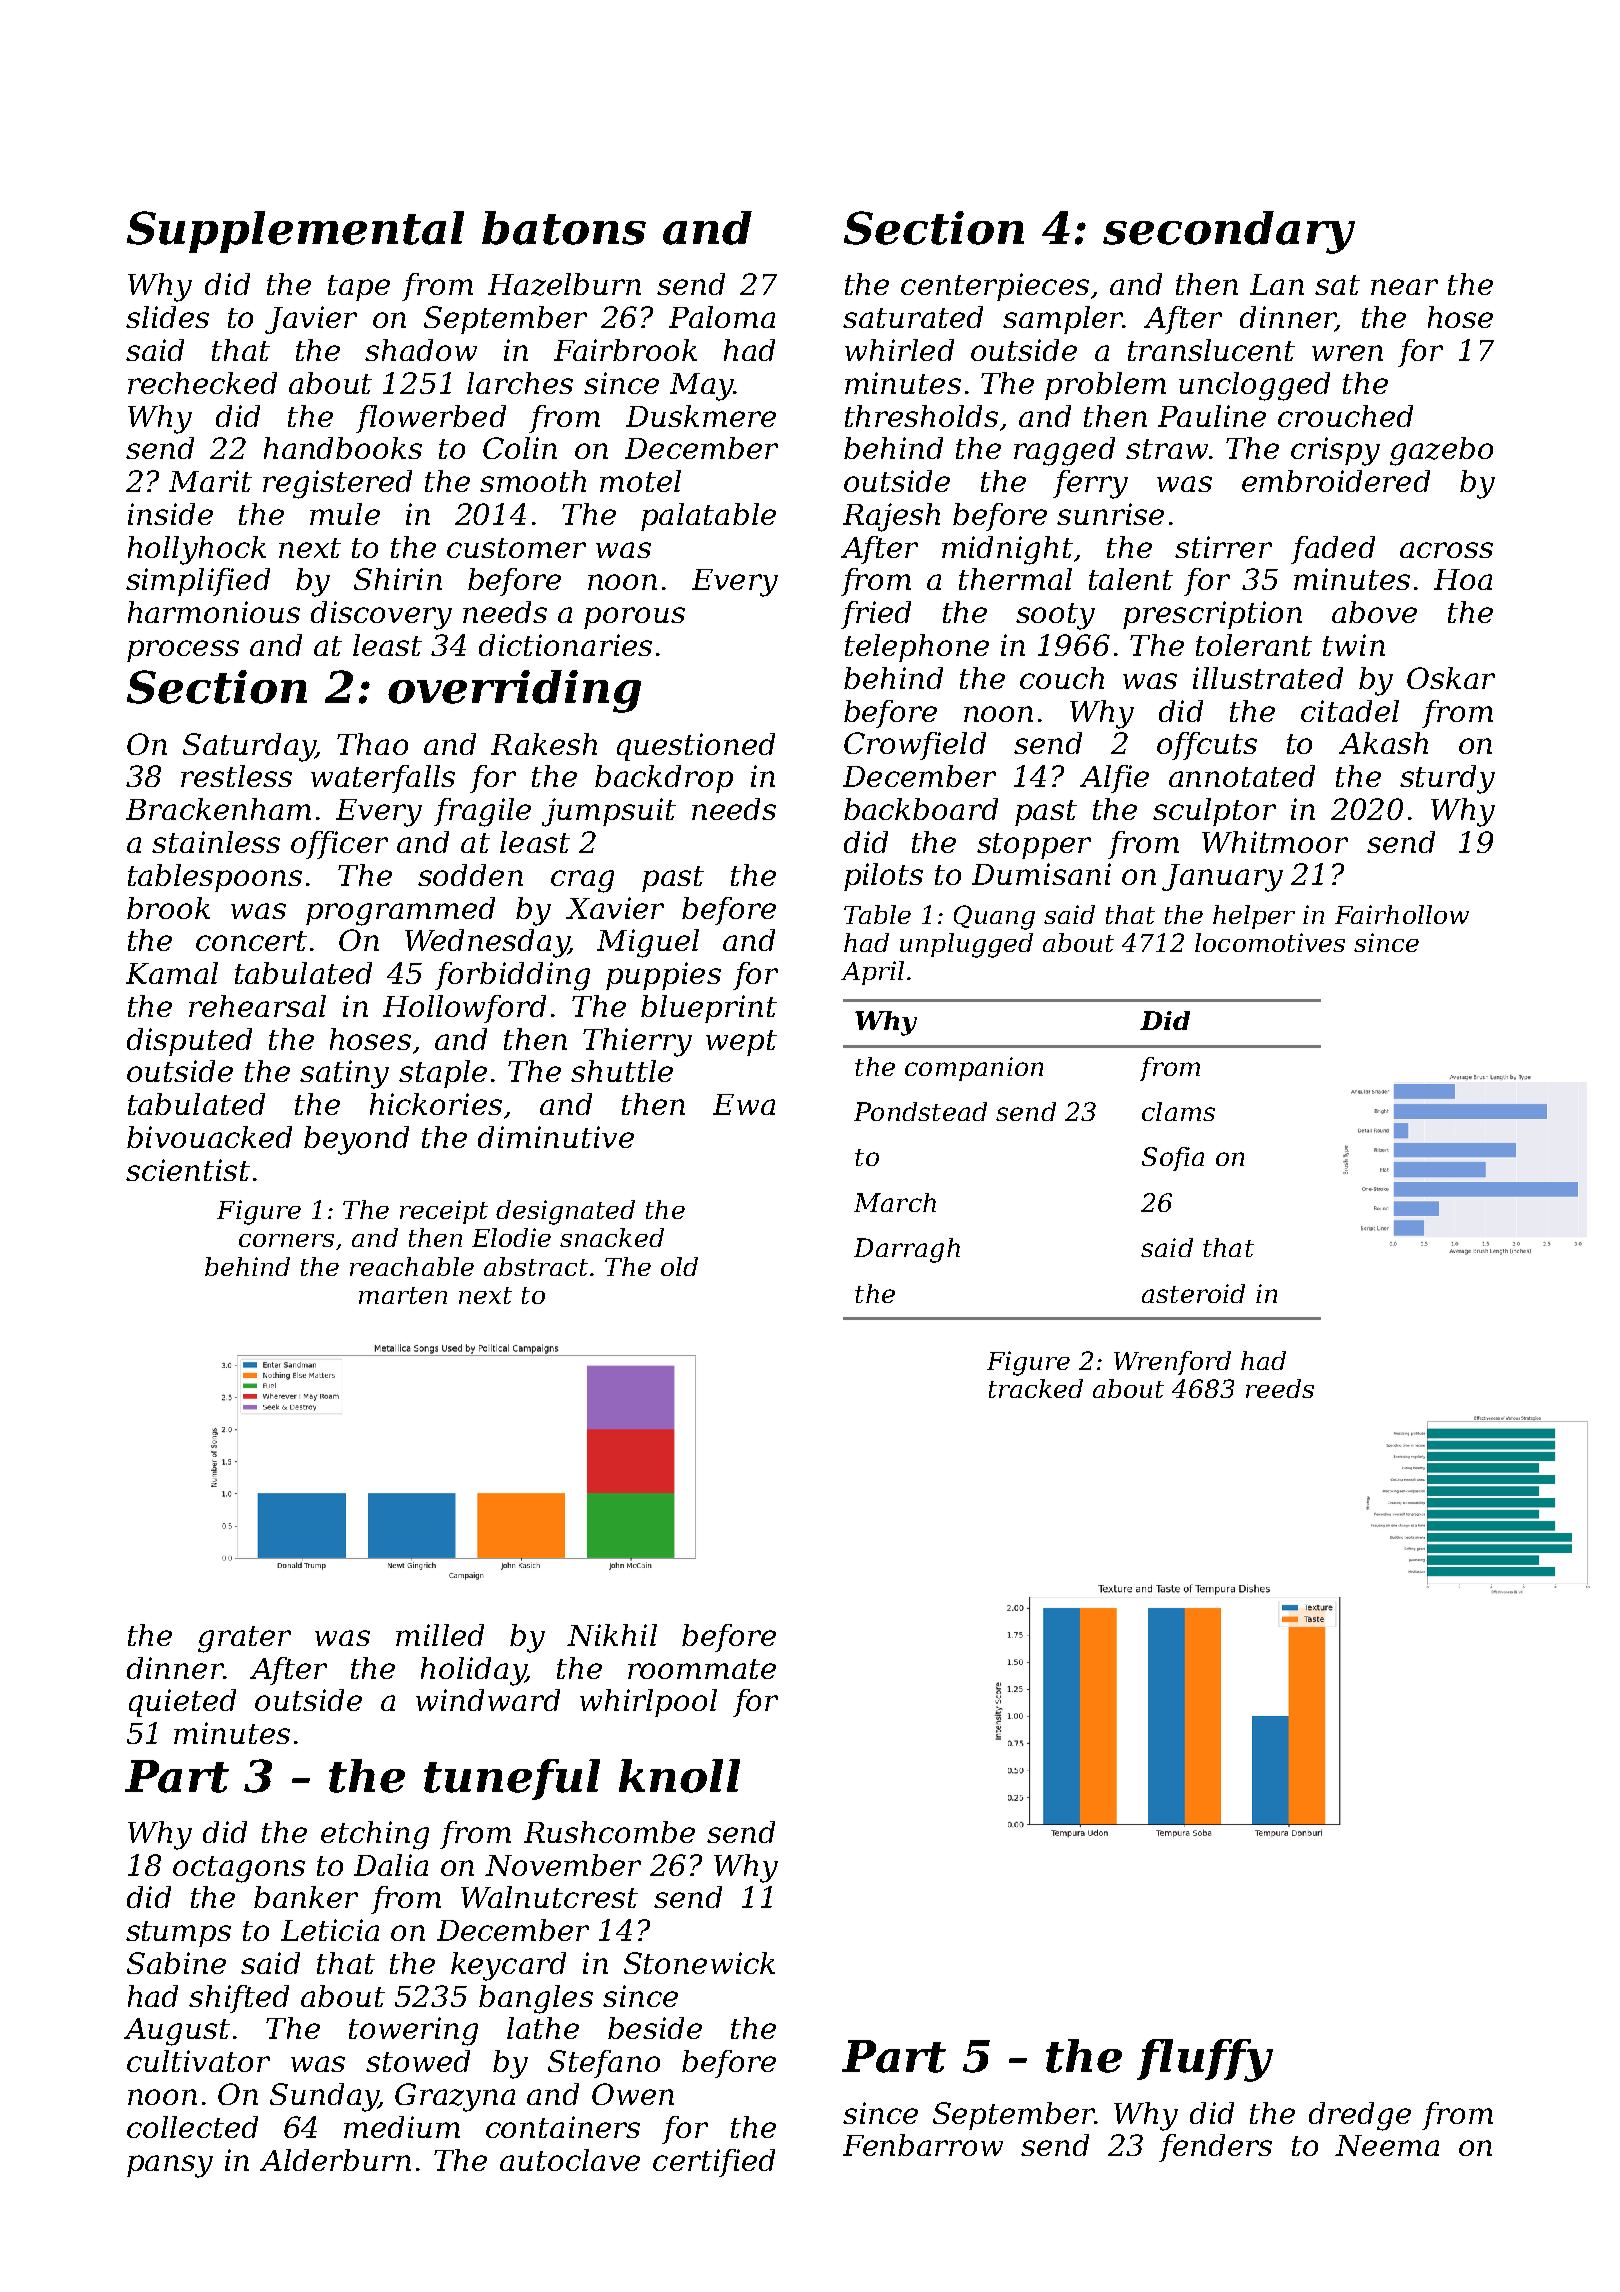  What do you see at coordinates (1167, 449) in the page?
I see `straw` at bounding box center [1167, 449].
